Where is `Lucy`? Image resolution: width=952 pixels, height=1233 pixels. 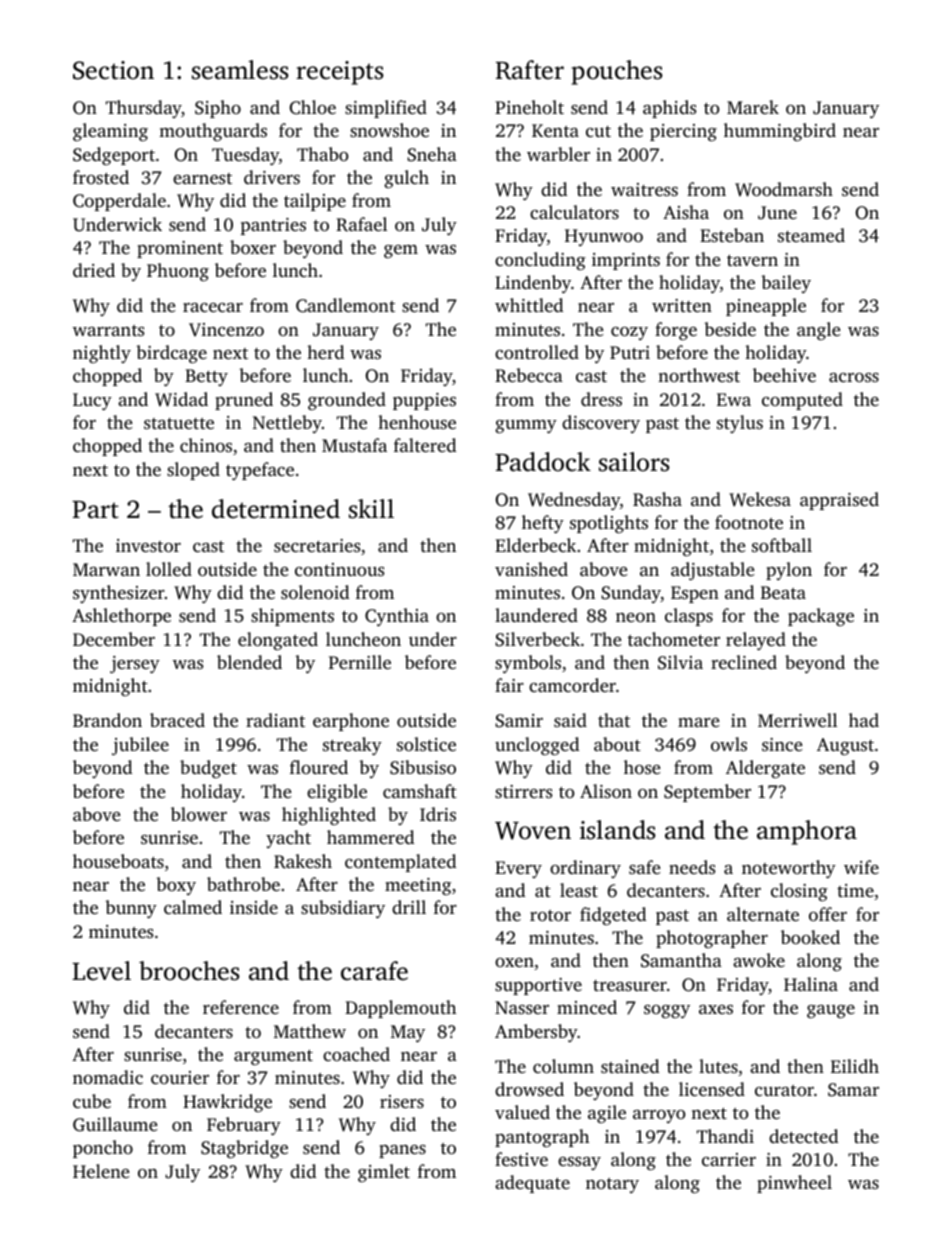 Lucy is located at coordinates (92, 401).
